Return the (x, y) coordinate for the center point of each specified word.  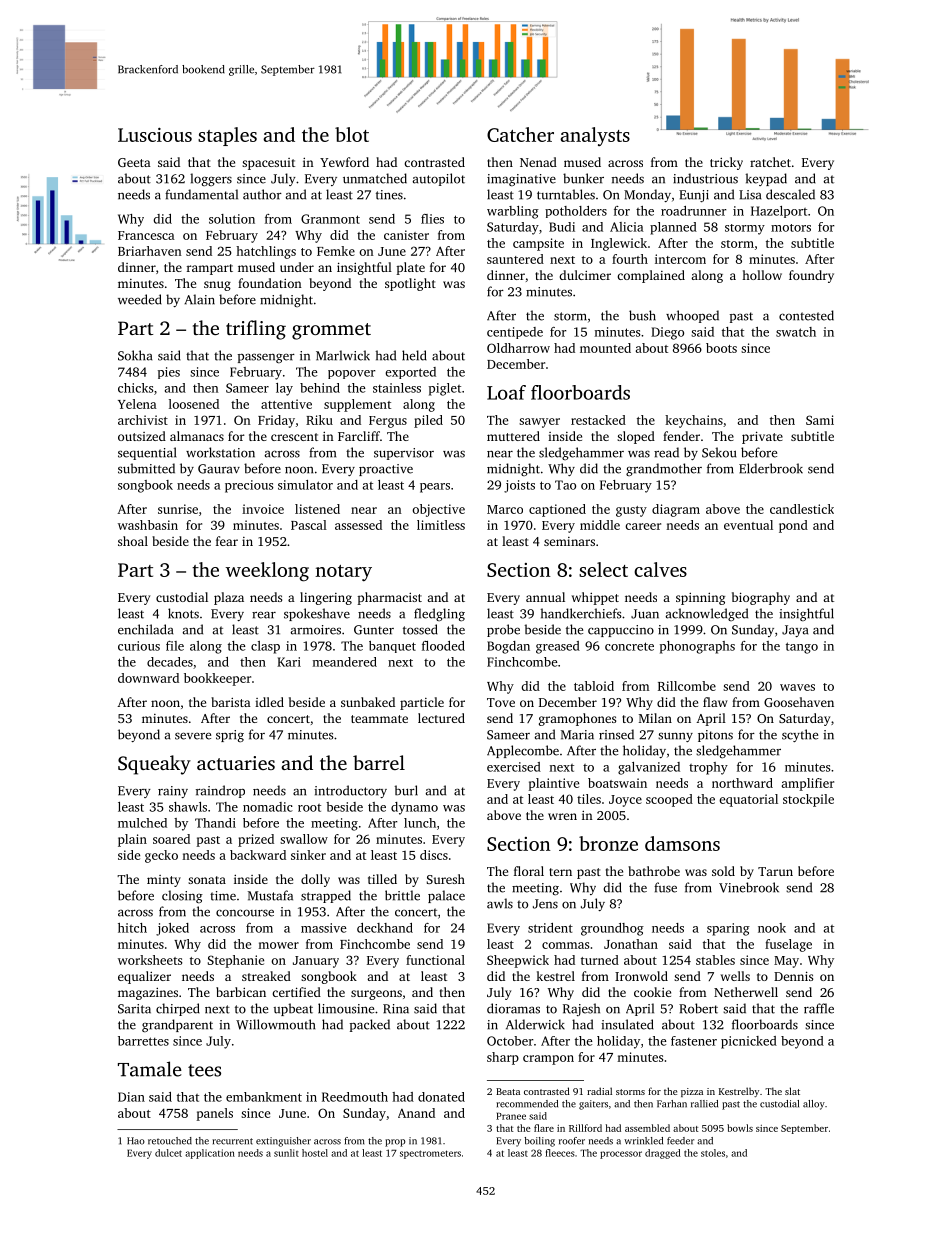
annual (545, 597)
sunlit (286, 1153)
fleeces (560, 1153)
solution (232, 219)
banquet (392, 647)
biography (761, 598)
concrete (629, 646)
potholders (576, 212)
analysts (595, 136)
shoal (133, 541)
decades (170, 662)
